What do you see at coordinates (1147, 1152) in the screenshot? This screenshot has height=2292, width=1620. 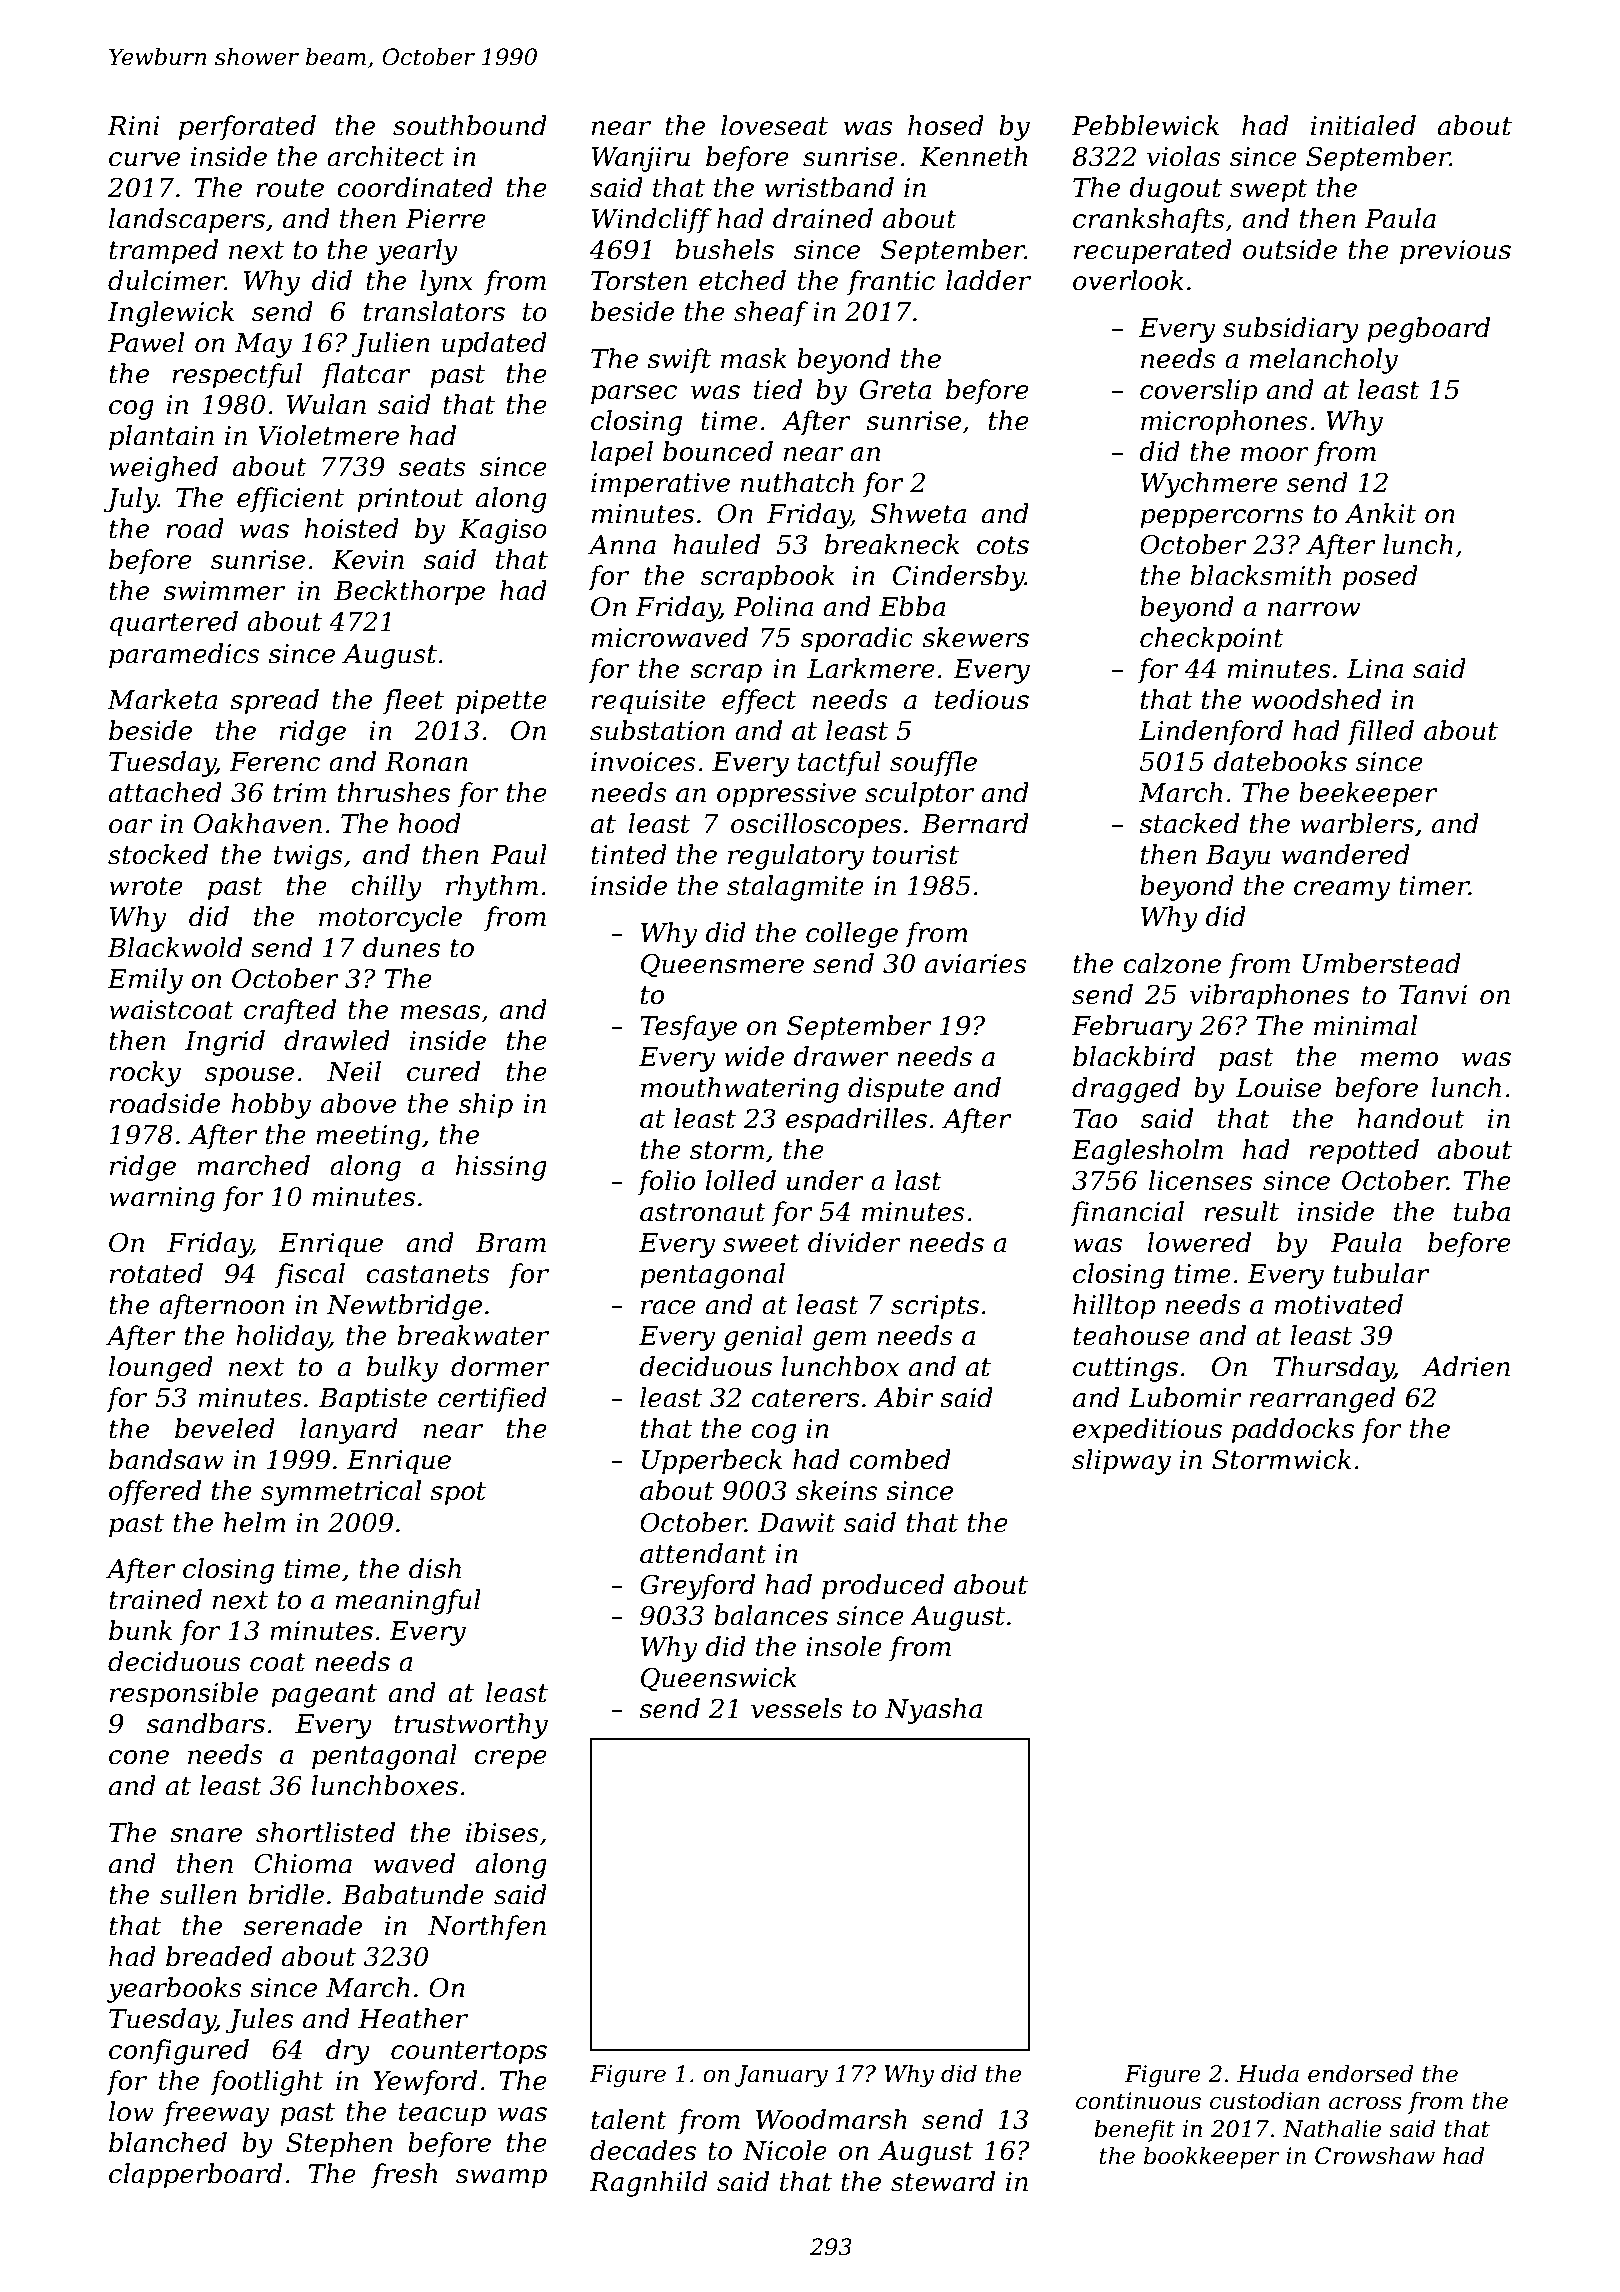 I see `Eaglesholm` at bounding box center [1147, 1152].
